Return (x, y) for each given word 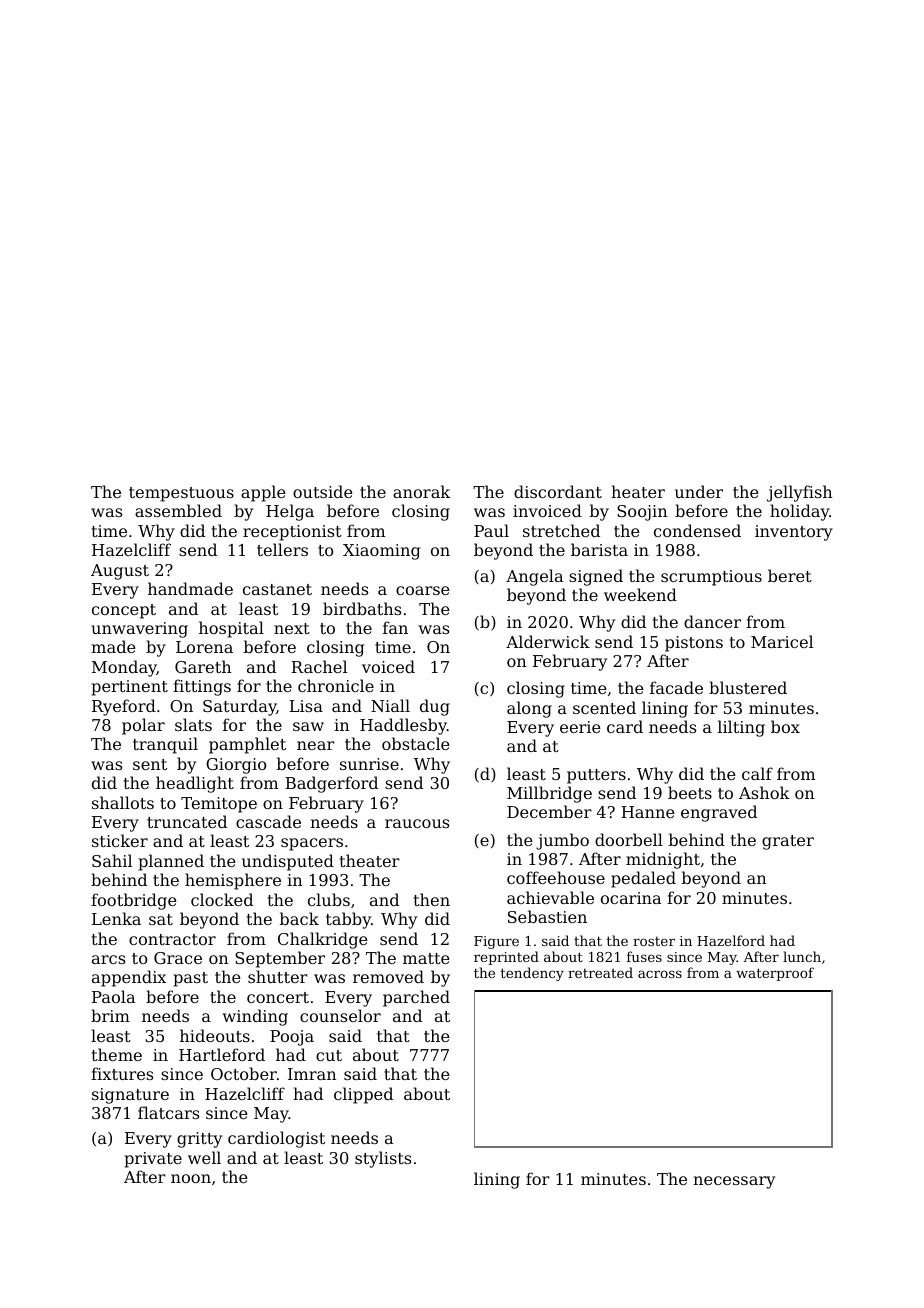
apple (263, 493)
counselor (340, 1015)
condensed (697, 530)
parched (416, 998)
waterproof (775, 974)
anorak (421, 491)
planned (171, 862)
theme (117, 1054)
